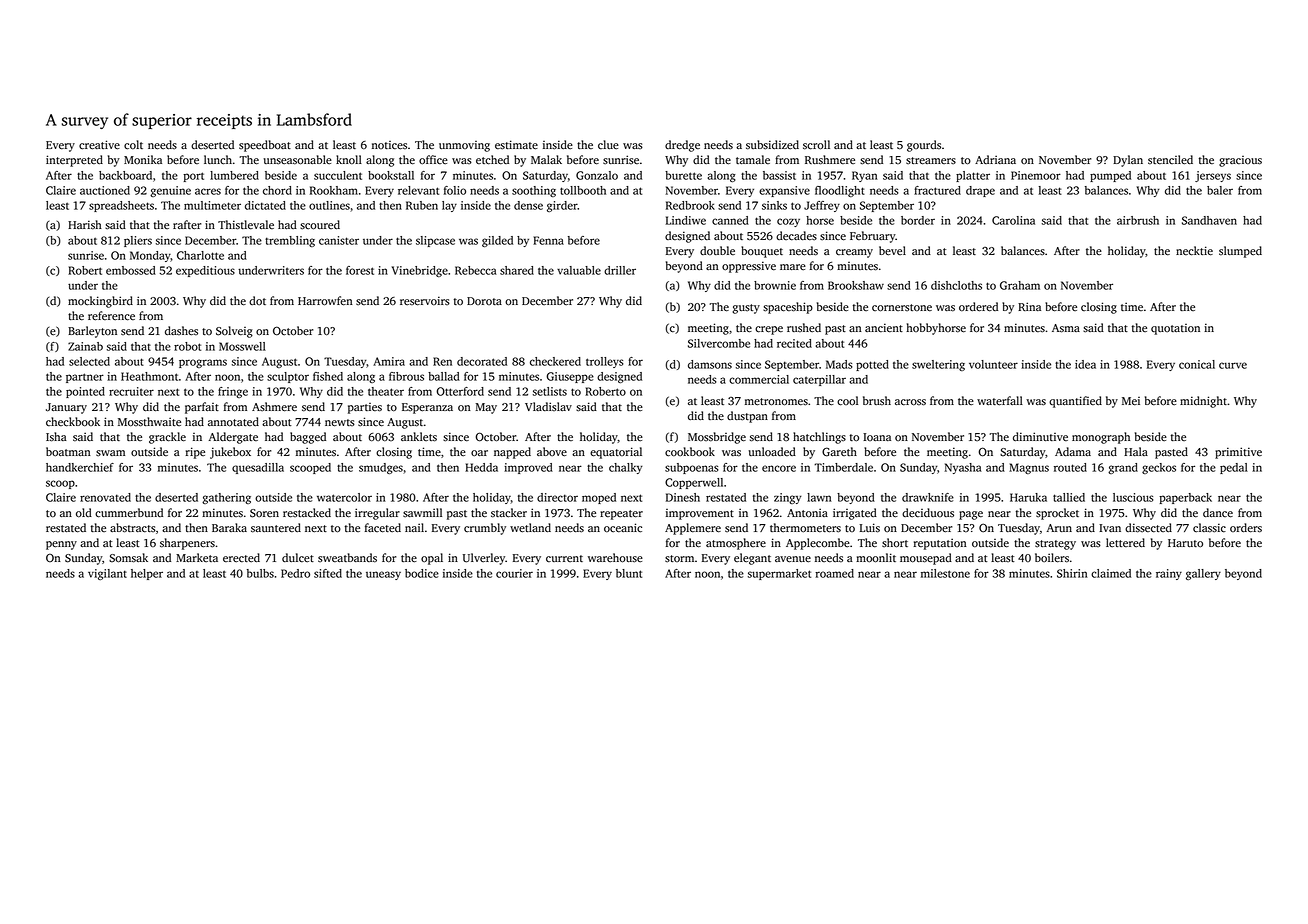  What do you see at coordinates (717, 251) in the document?
I see `double` at bounding box center [717, 251].
